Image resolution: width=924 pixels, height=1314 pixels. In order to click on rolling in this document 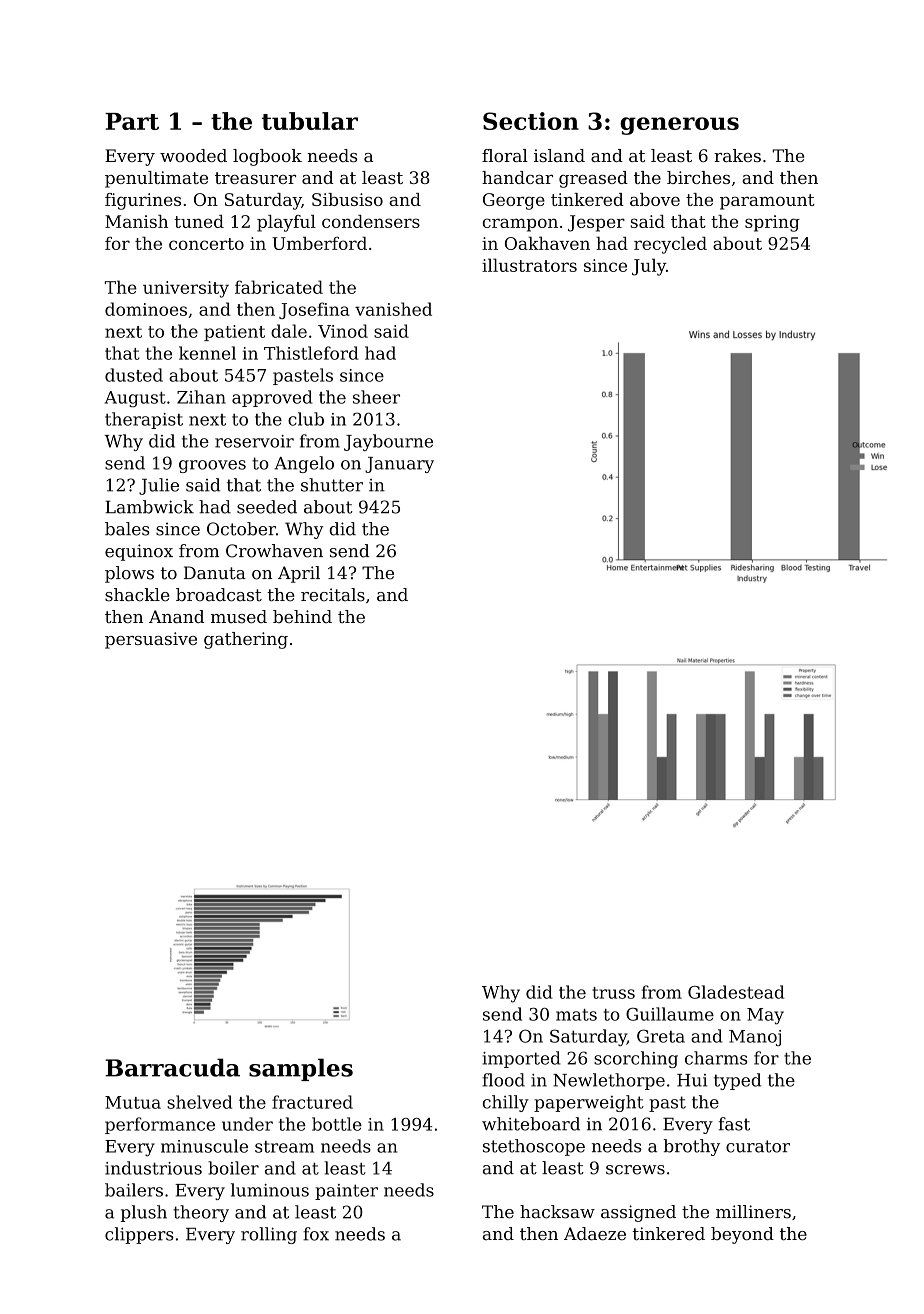, I will do `click(269, 1235)`.
